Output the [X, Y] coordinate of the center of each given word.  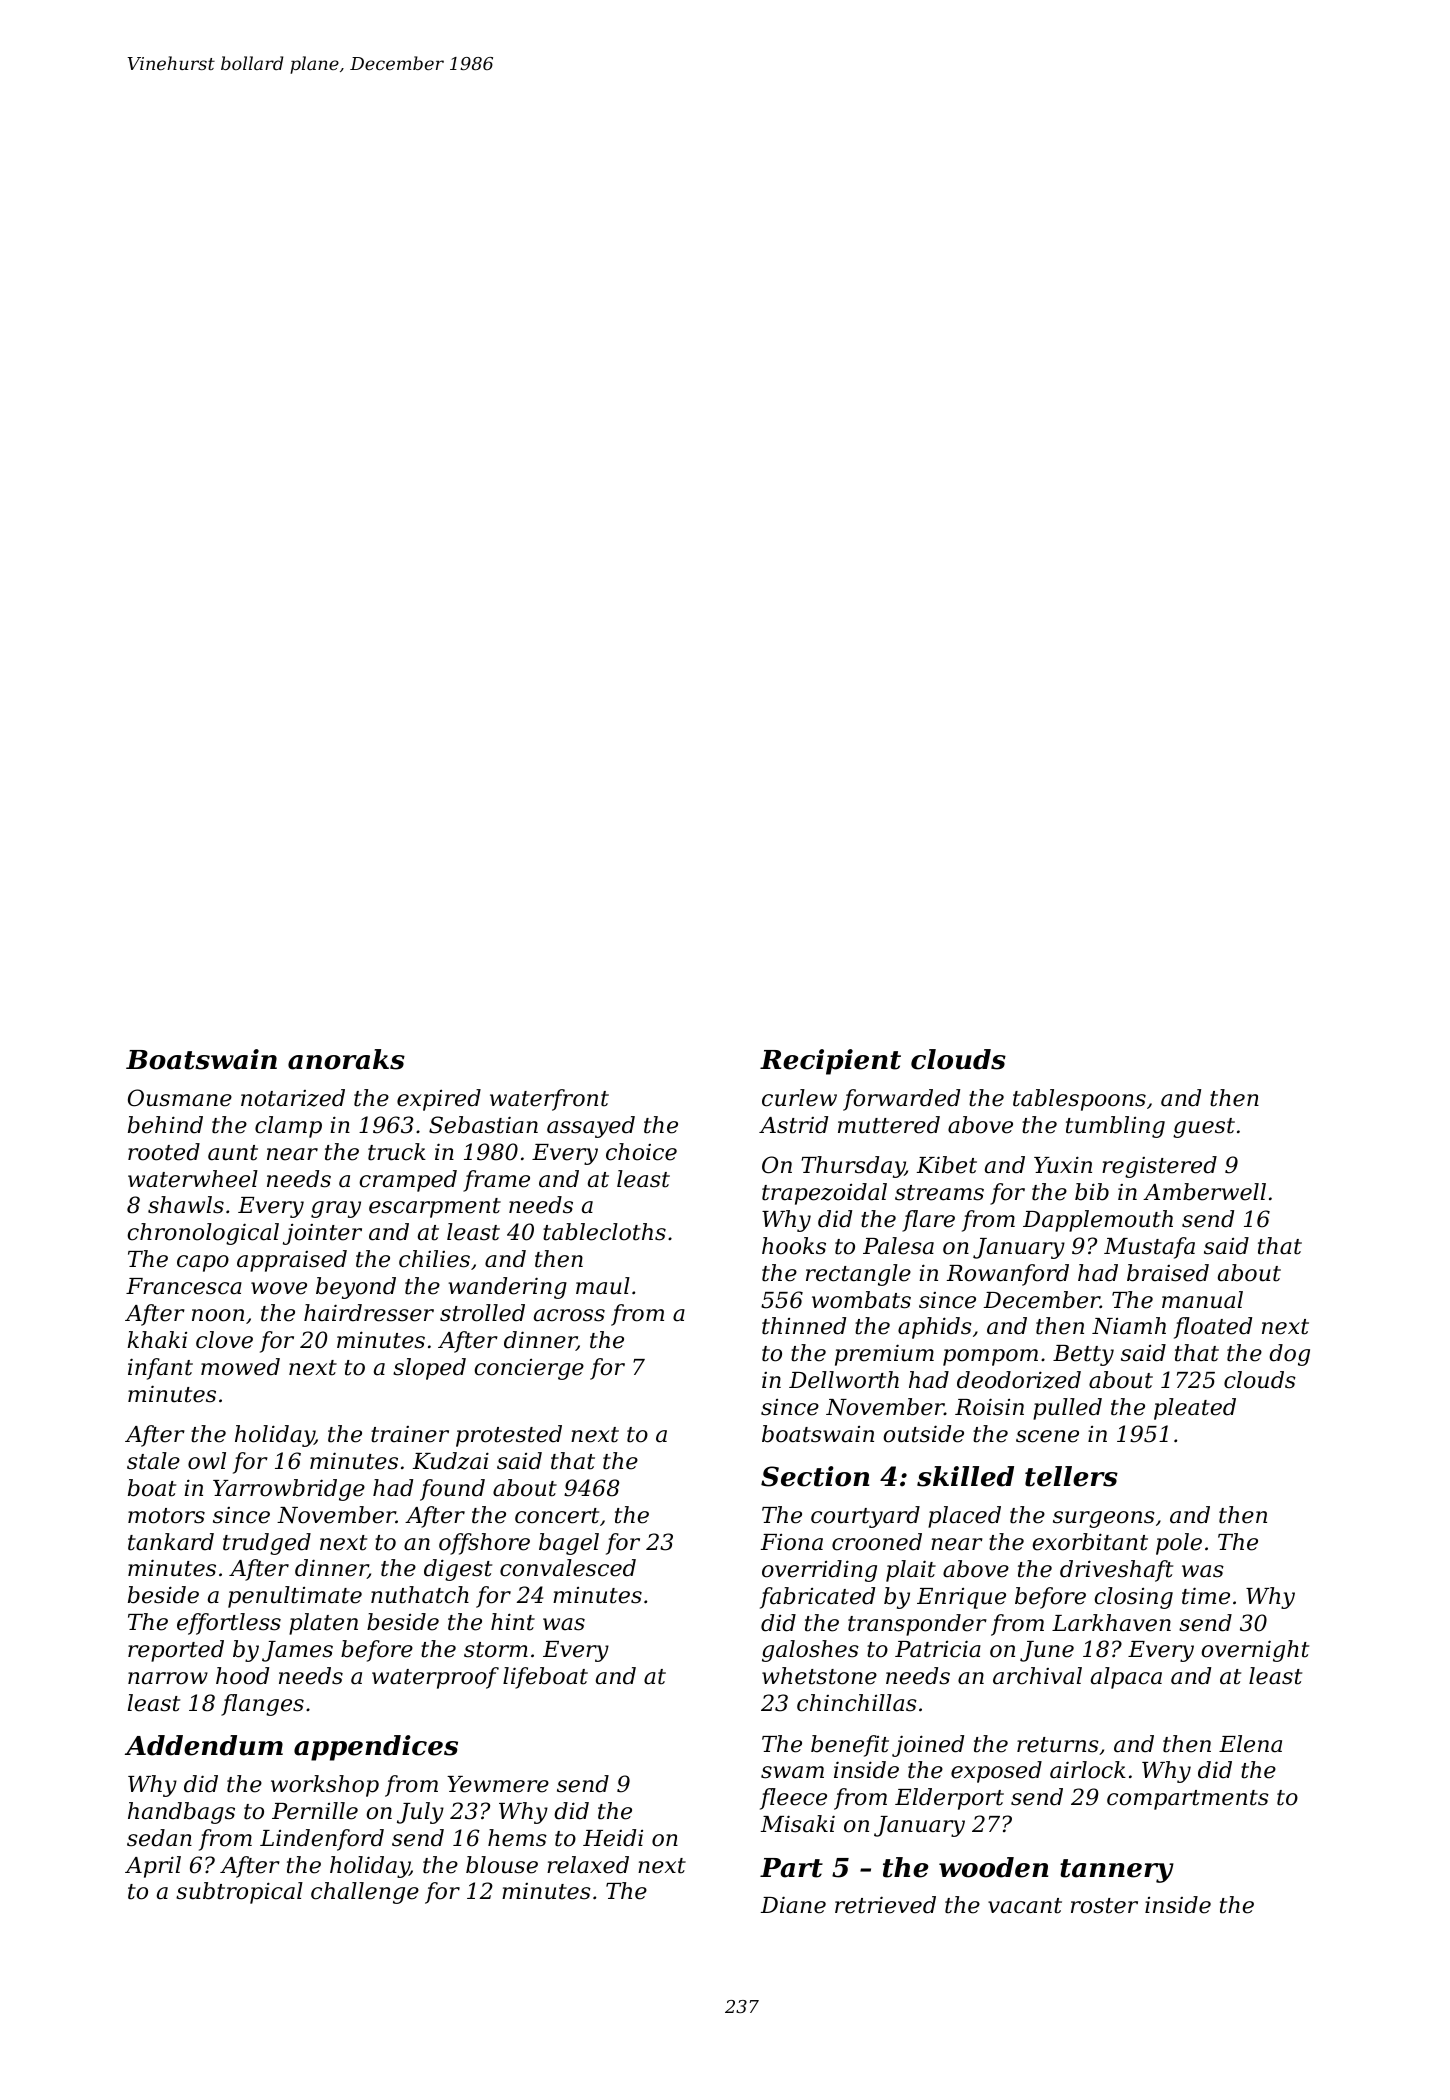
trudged [267, 1544]
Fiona [792, 1542]
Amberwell [1204, 1192]
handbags [181, 1813]
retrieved [885, 1905]
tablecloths [604, 1232]
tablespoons [1079, 1100]
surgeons [1104, 1519]
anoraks [346, 1059]
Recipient [830, 1062]
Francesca [184, 1286]
